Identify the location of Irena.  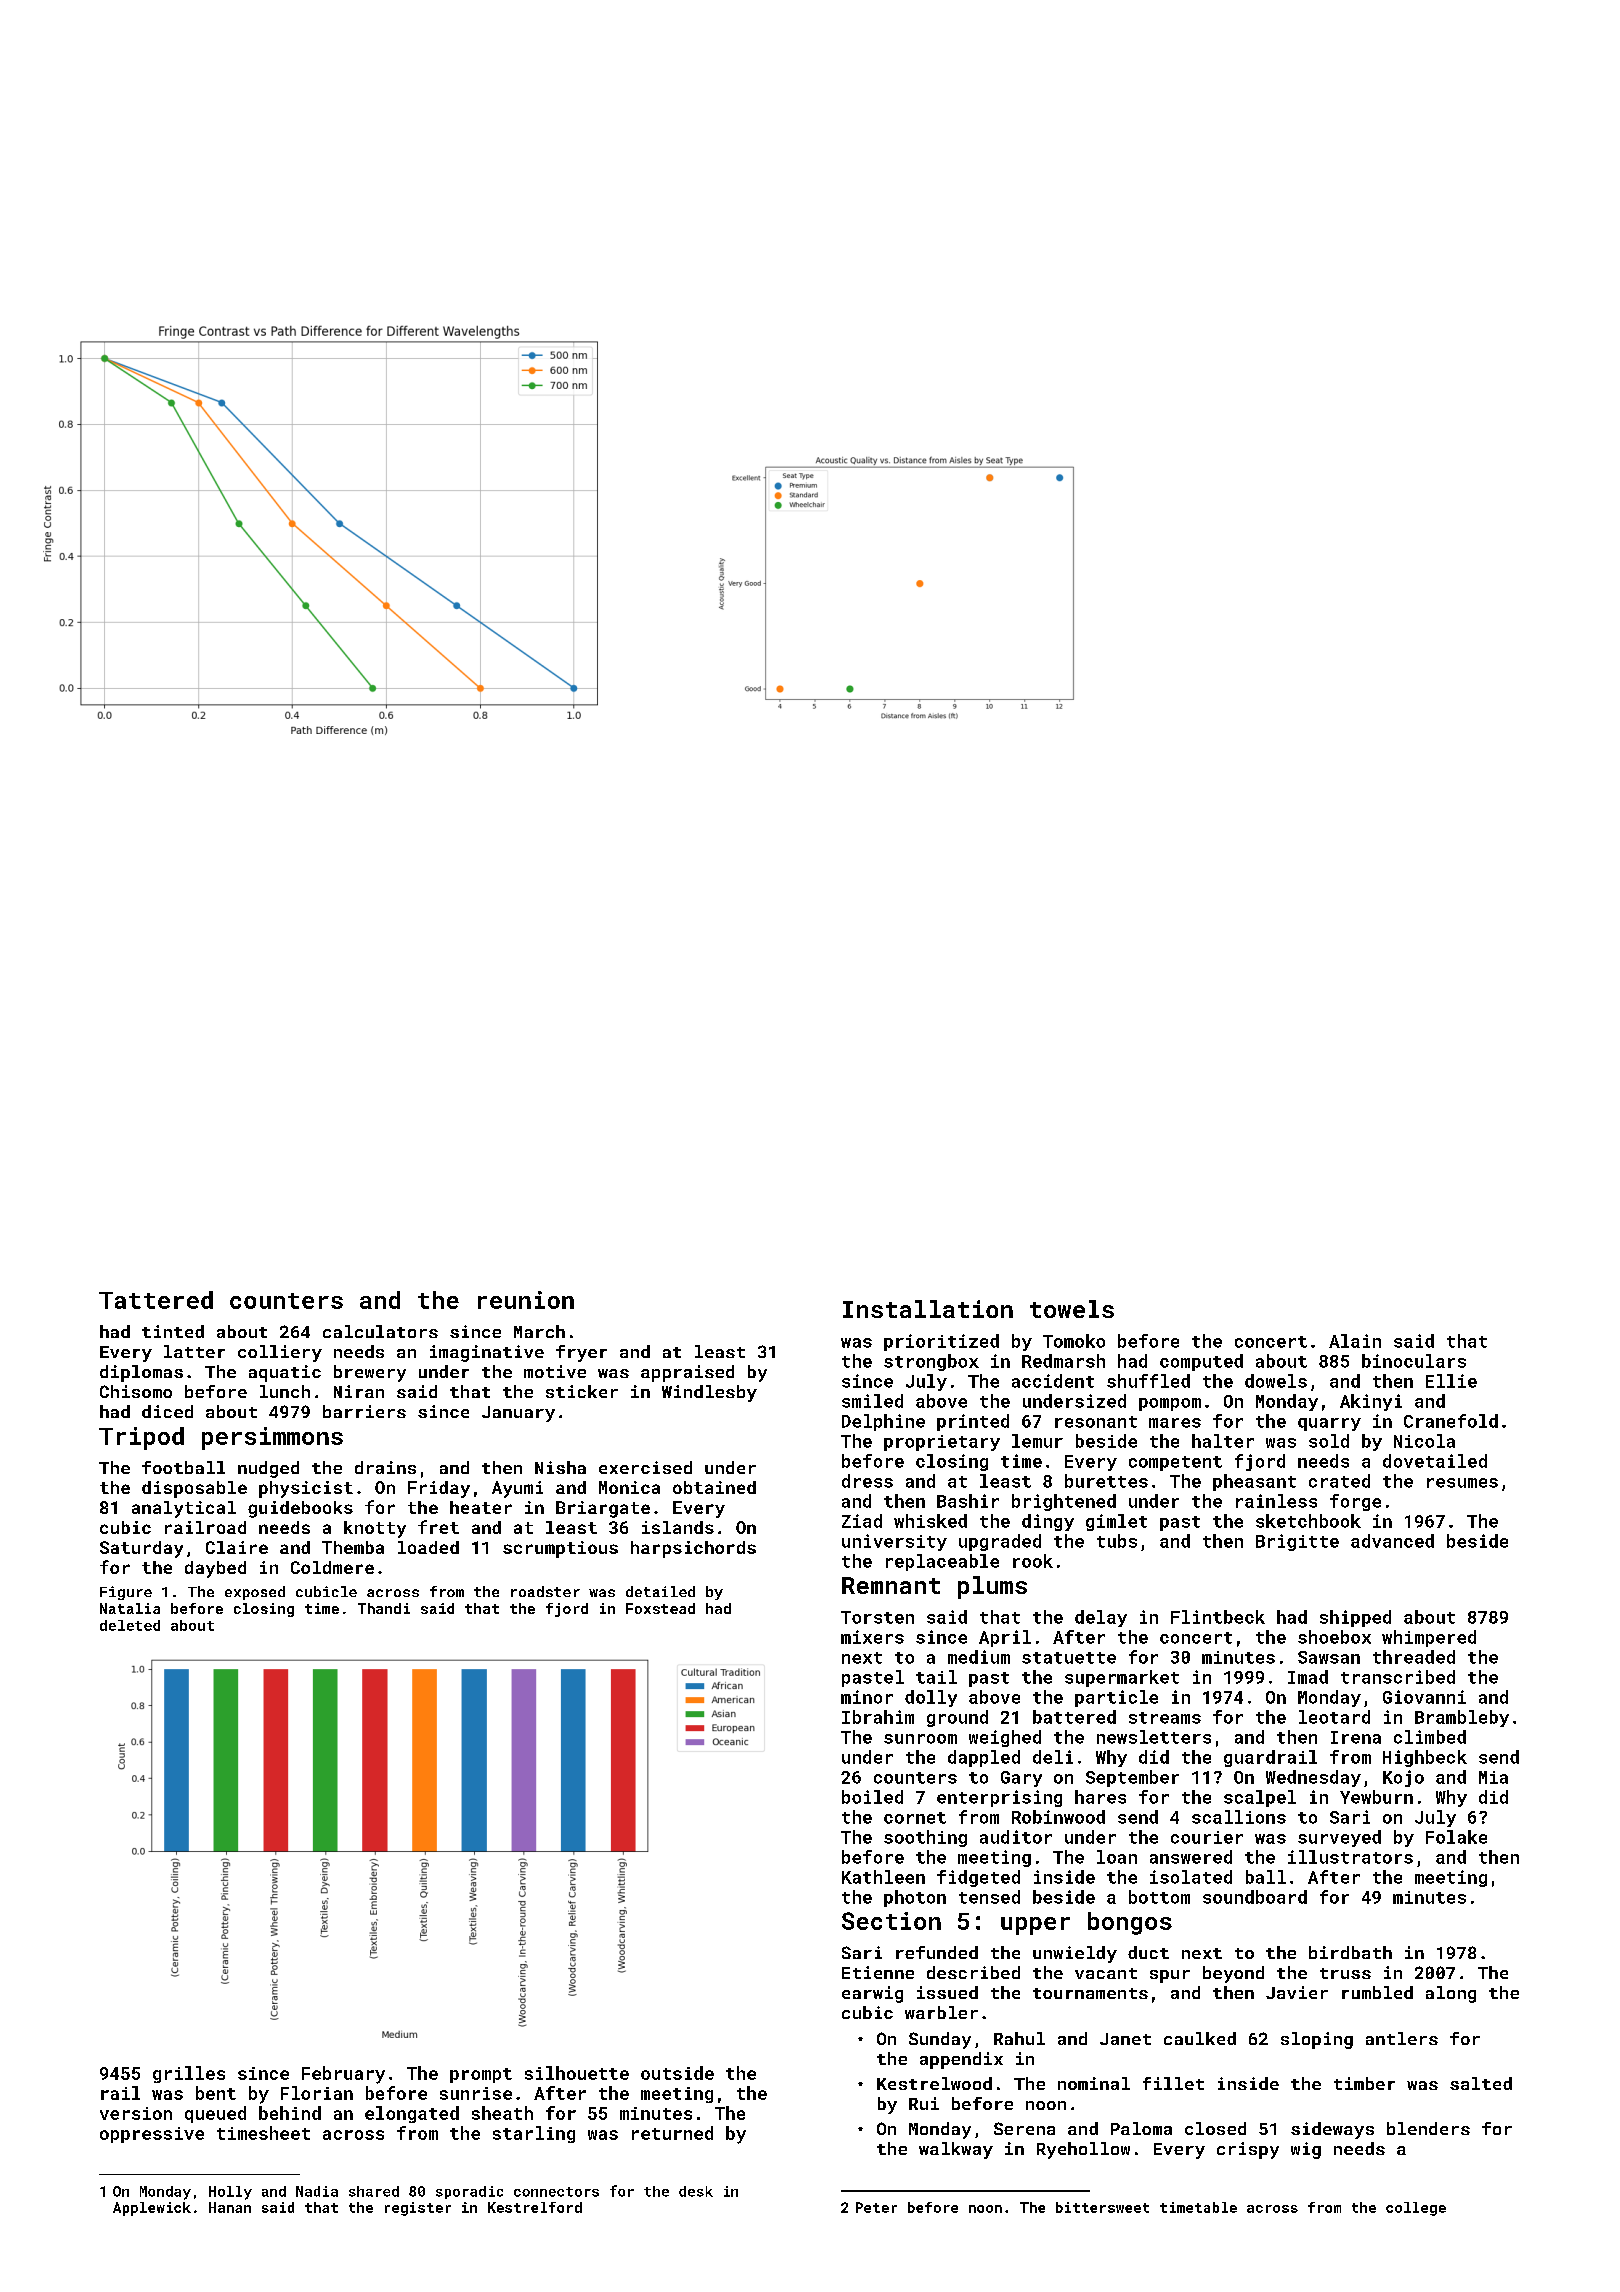
(1356, 1737).
